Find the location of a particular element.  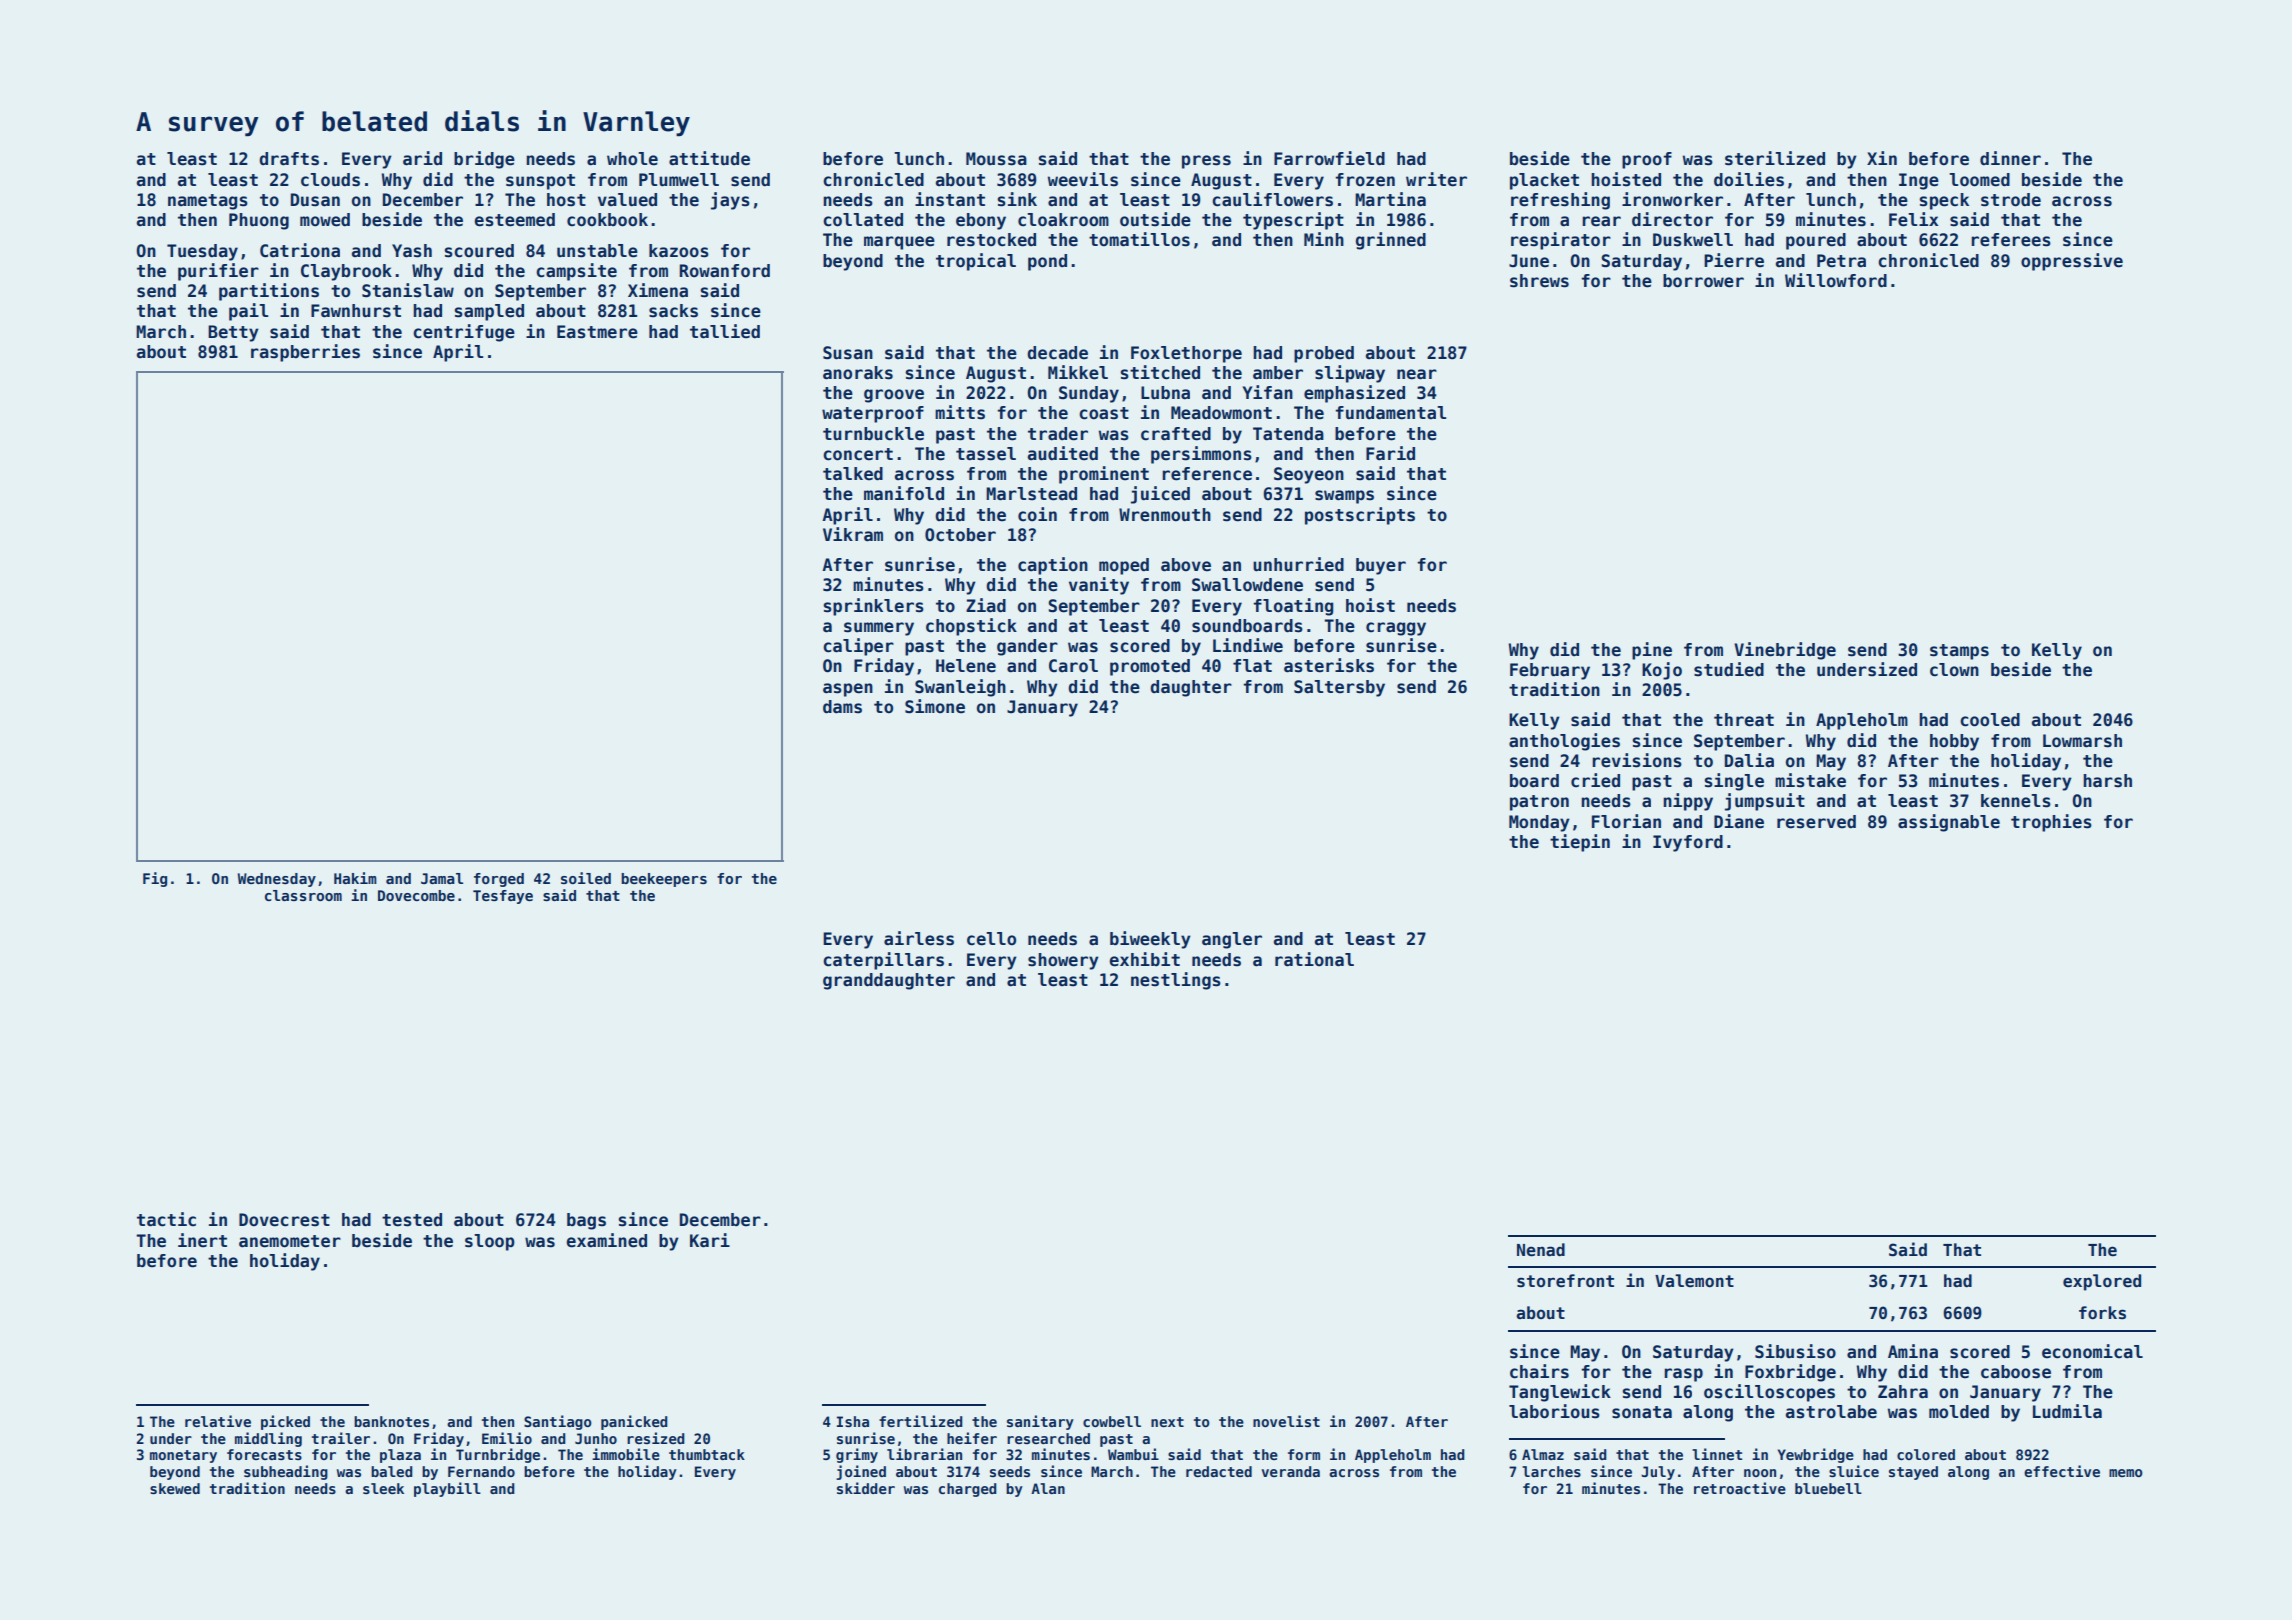

Xin is located at coordinates (1882, 158).
